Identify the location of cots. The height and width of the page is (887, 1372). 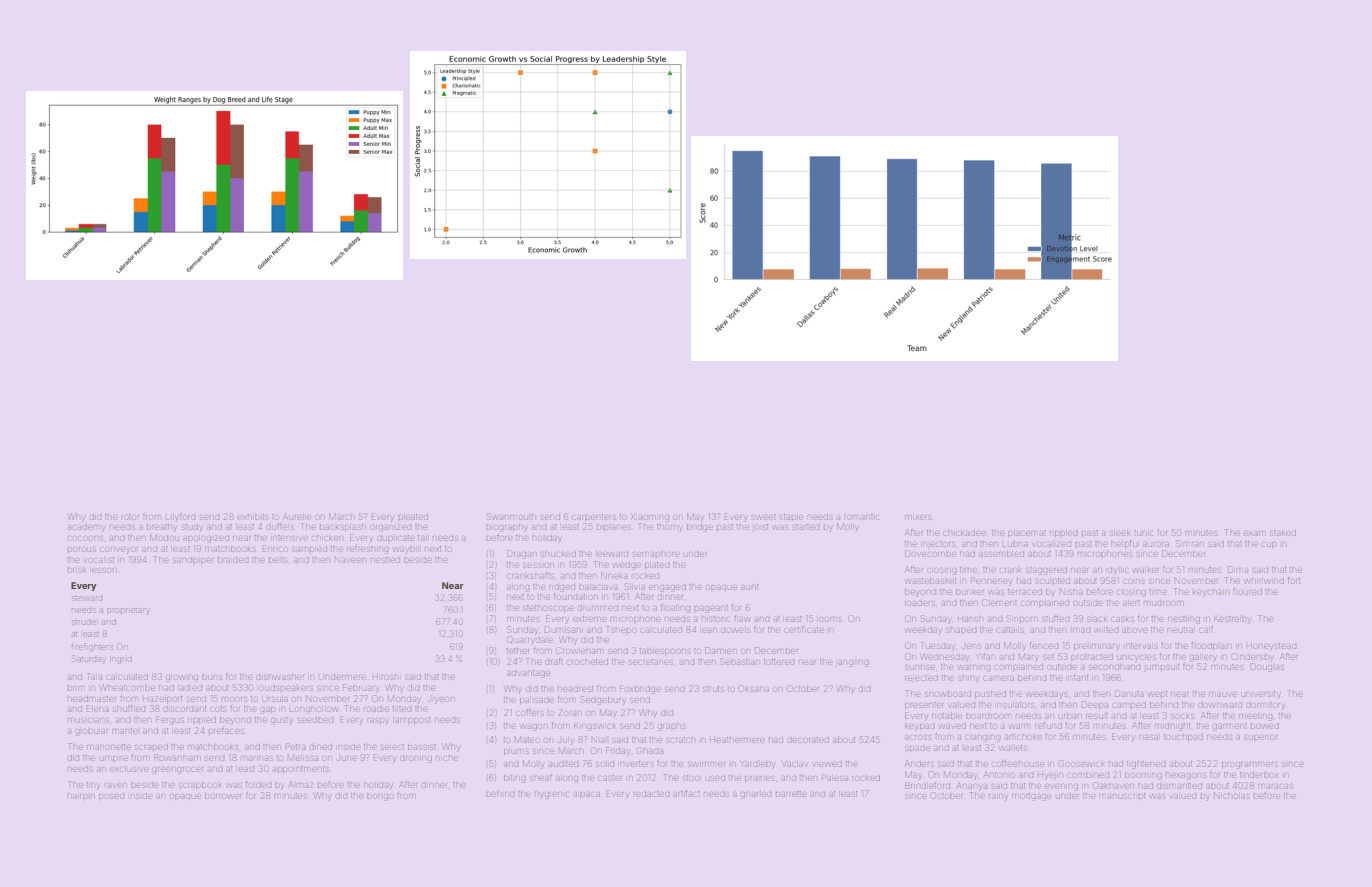
(218, 709).
